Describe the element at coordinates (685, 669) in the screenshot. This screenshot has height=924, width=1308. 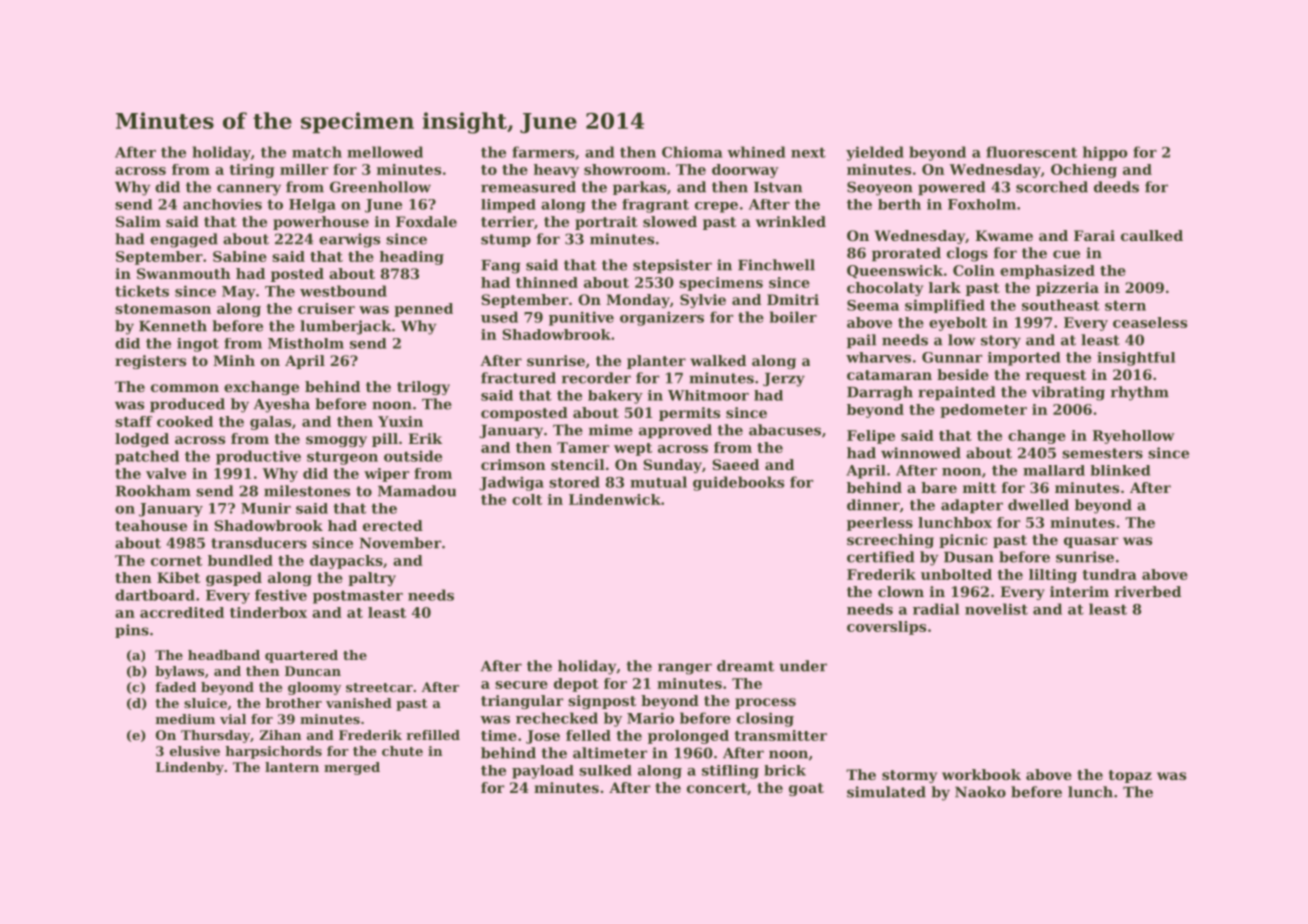
I see `ranger` at that location.
